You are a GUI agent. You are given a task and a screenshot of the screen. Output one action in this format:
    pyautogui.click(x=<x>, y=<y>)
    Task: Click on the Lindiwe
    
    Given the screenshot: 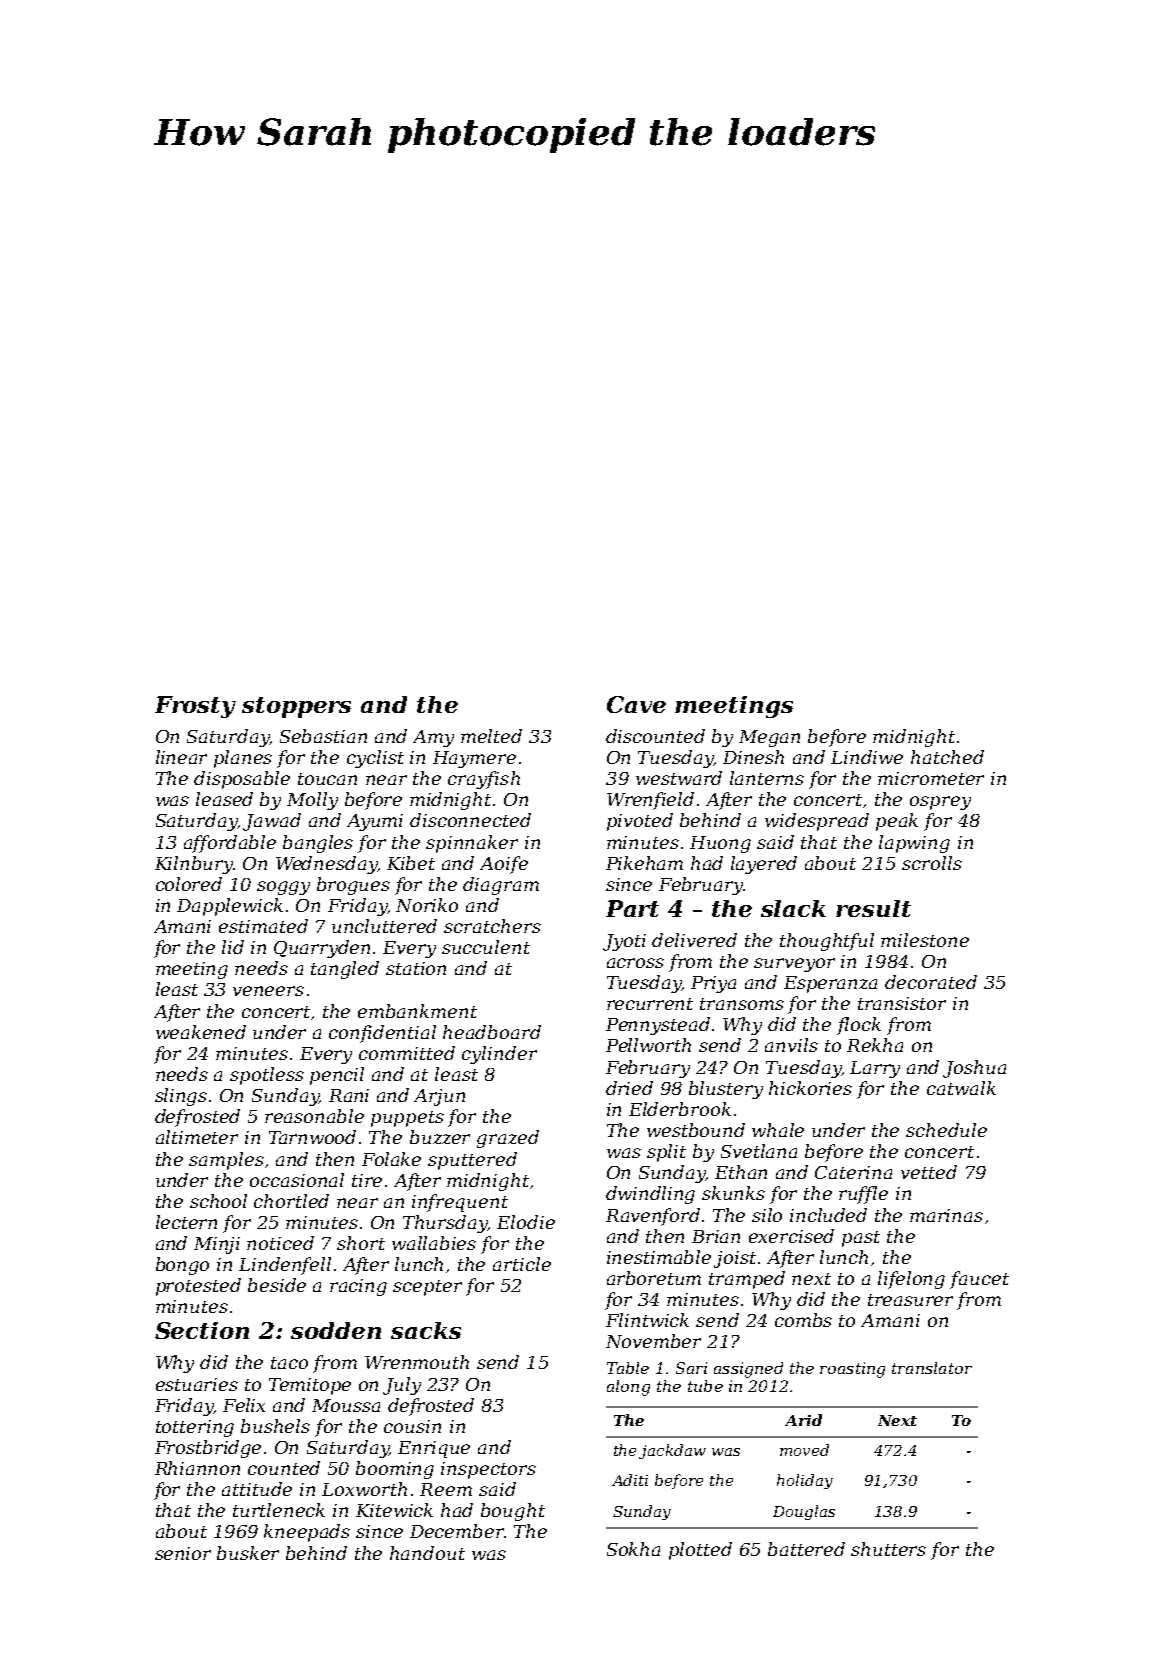 What is the action you would take?
    pyautogui.click(x=867, y=757)
